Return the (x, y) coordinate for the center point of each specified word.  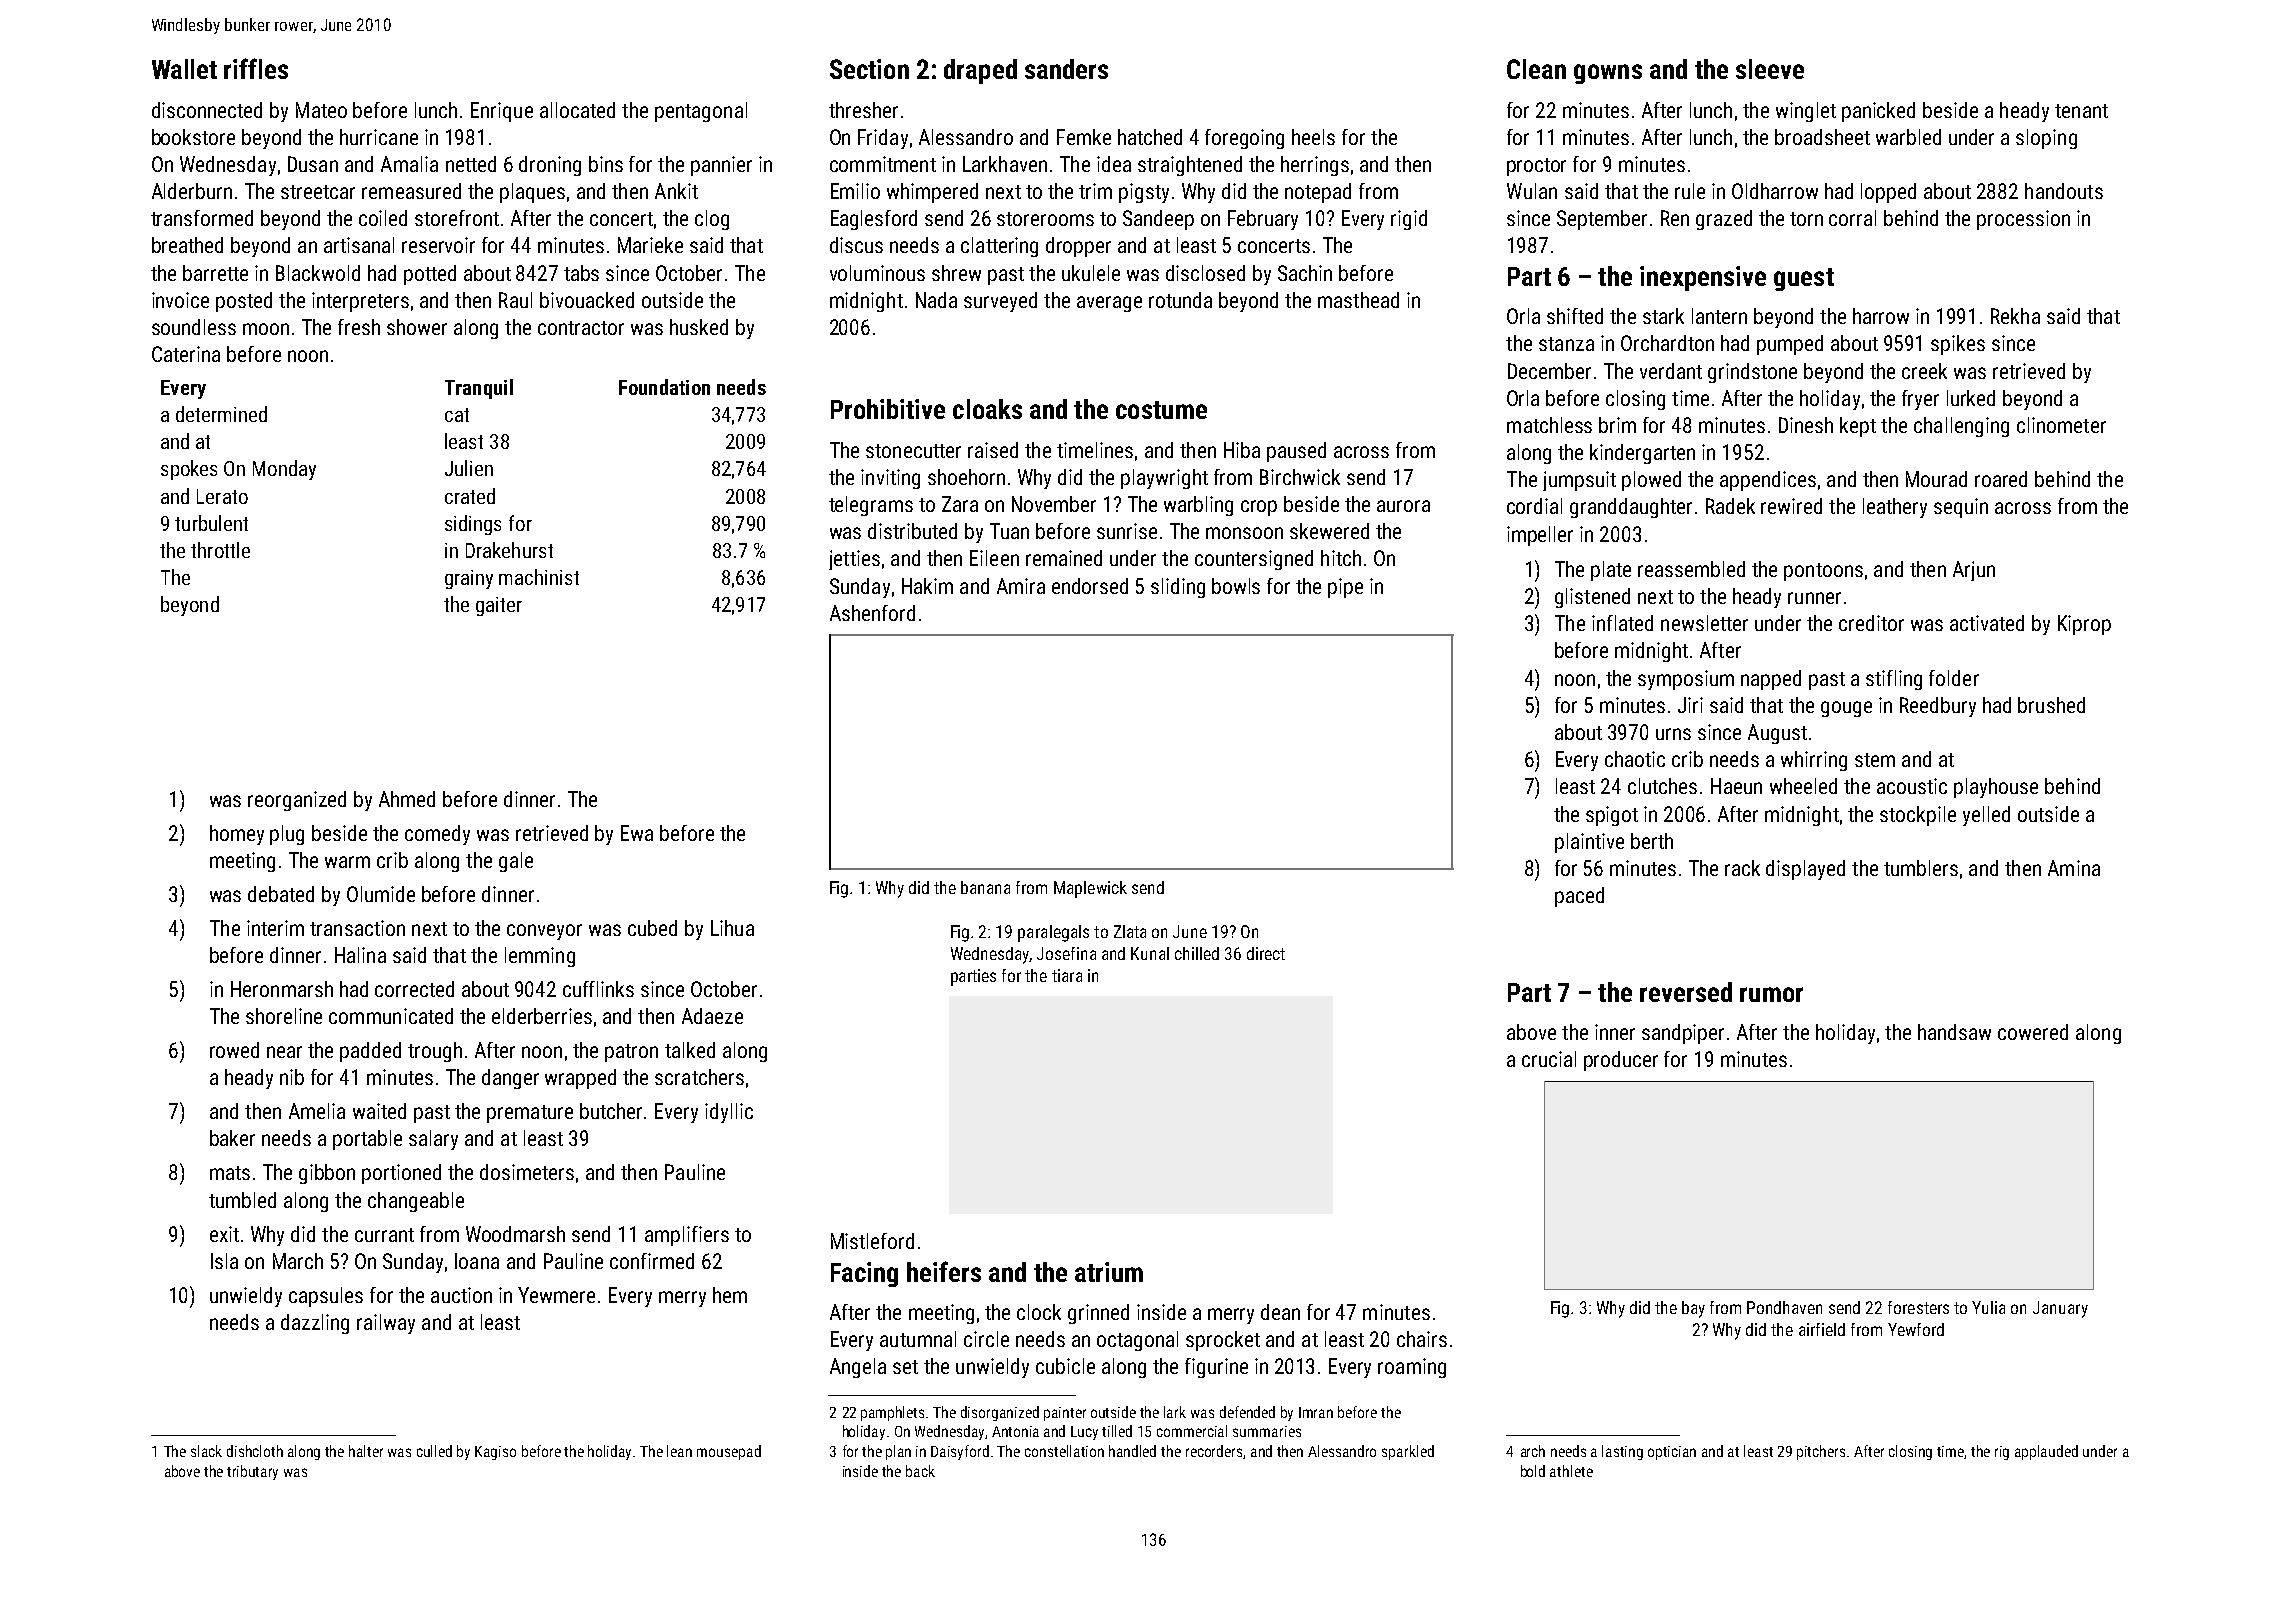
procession (2023, 220)
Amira (1021, 586)
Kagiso (495, 1453)
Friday (883, 139)
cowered (2033, 1032)
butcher (611, 1111)
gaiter (499, 606)
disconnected (207, 110)
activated (1987, 623)
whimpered (932, 193)
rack (1742, 868)
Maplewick (1090, 889)
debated (281, 894)
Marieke (650, 245)
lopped (1888, 193)
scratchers (699, 1077)
